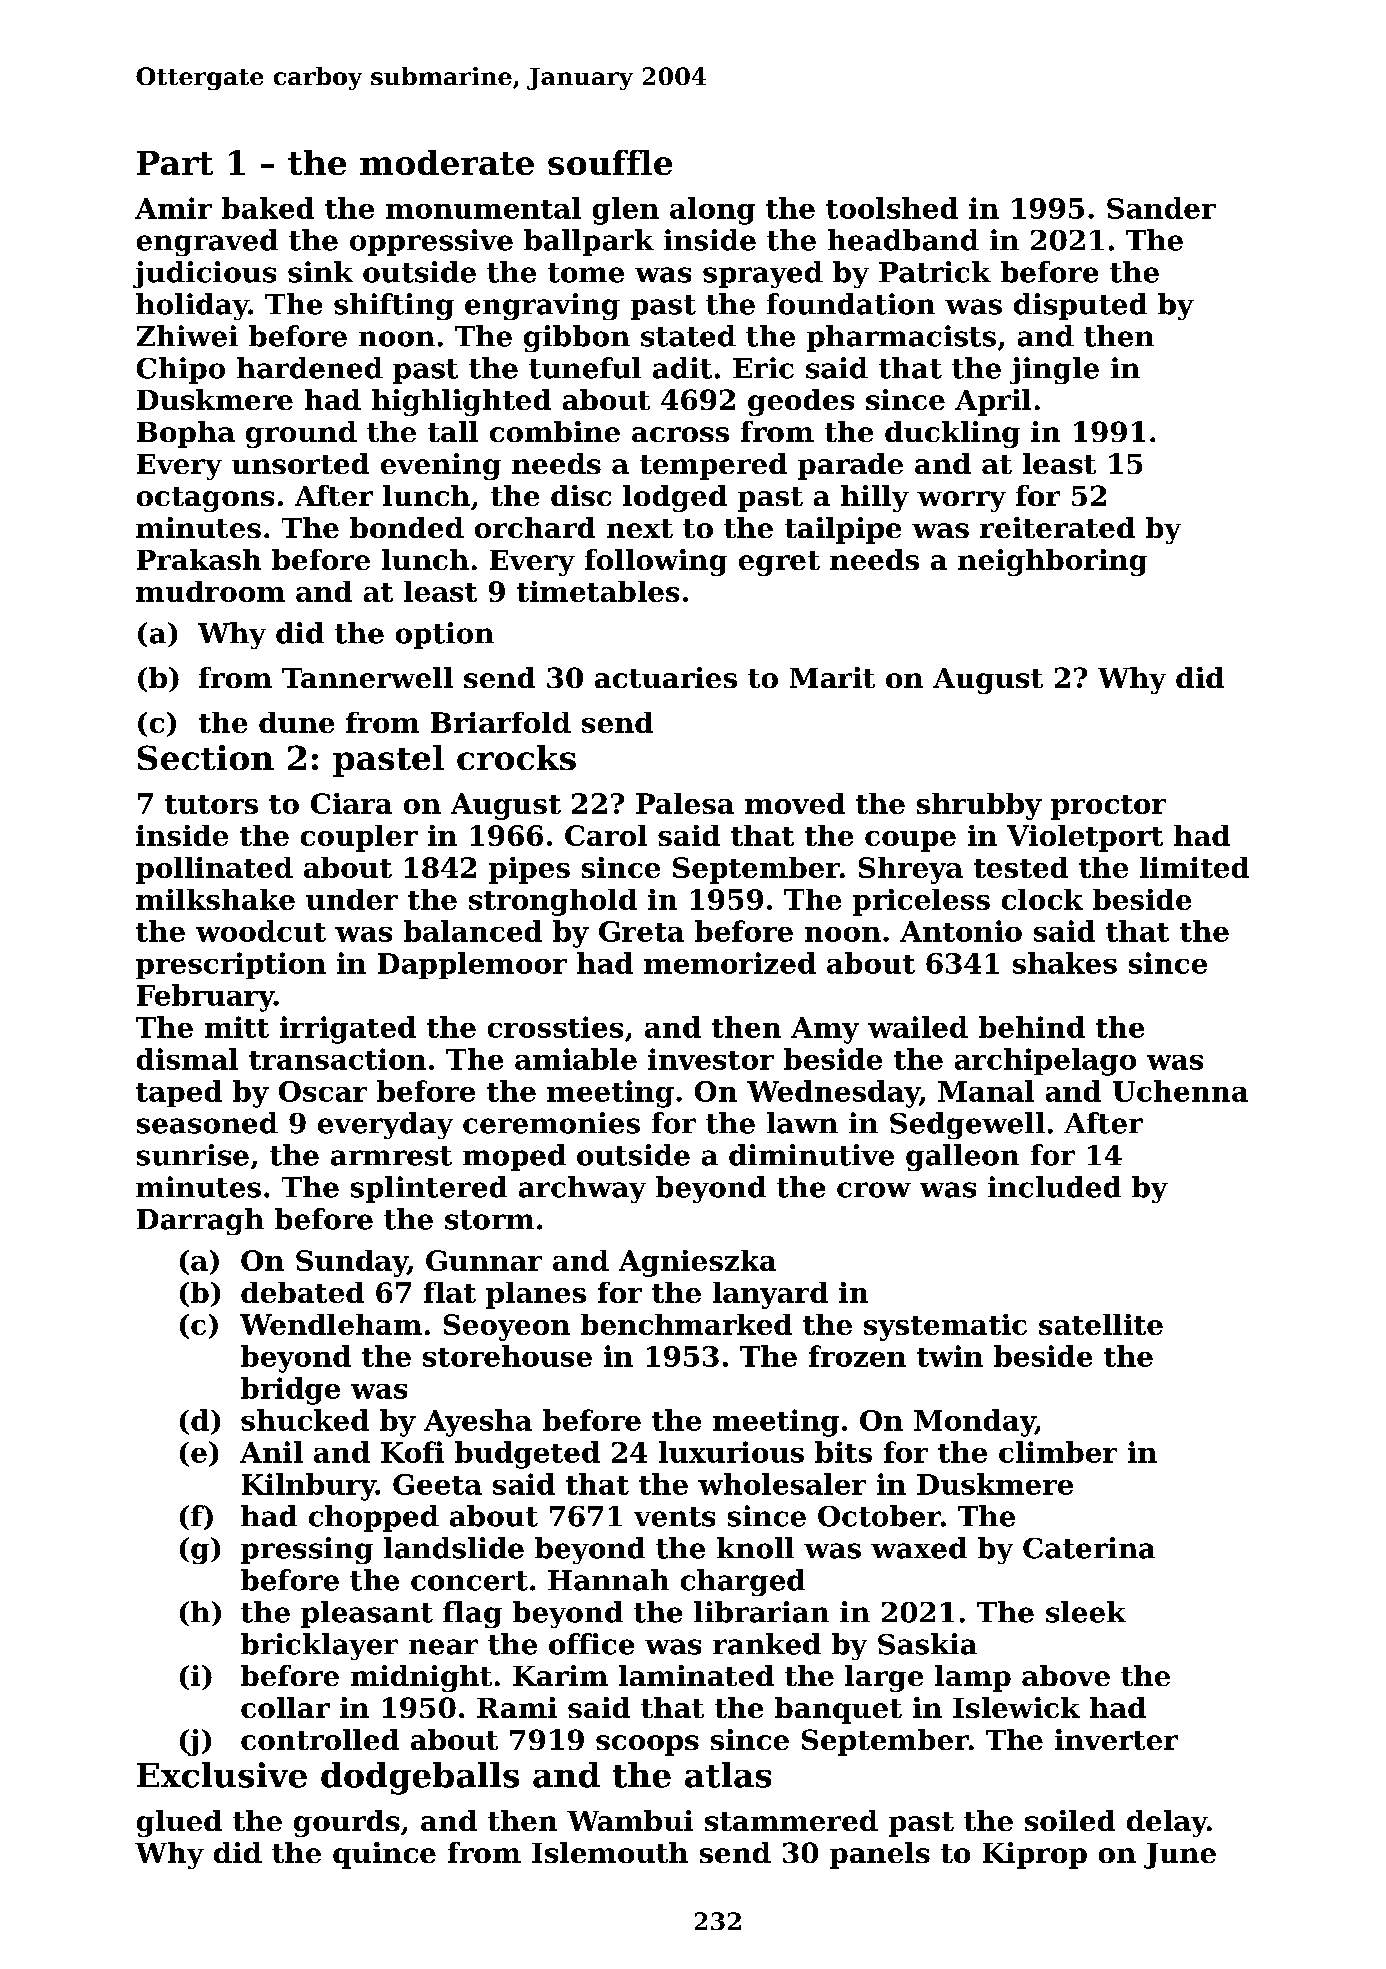 The width and height of the image is (1386, 1969). Describe the element at coordinates (268, 208) in the image. I see `baked` at that location.
